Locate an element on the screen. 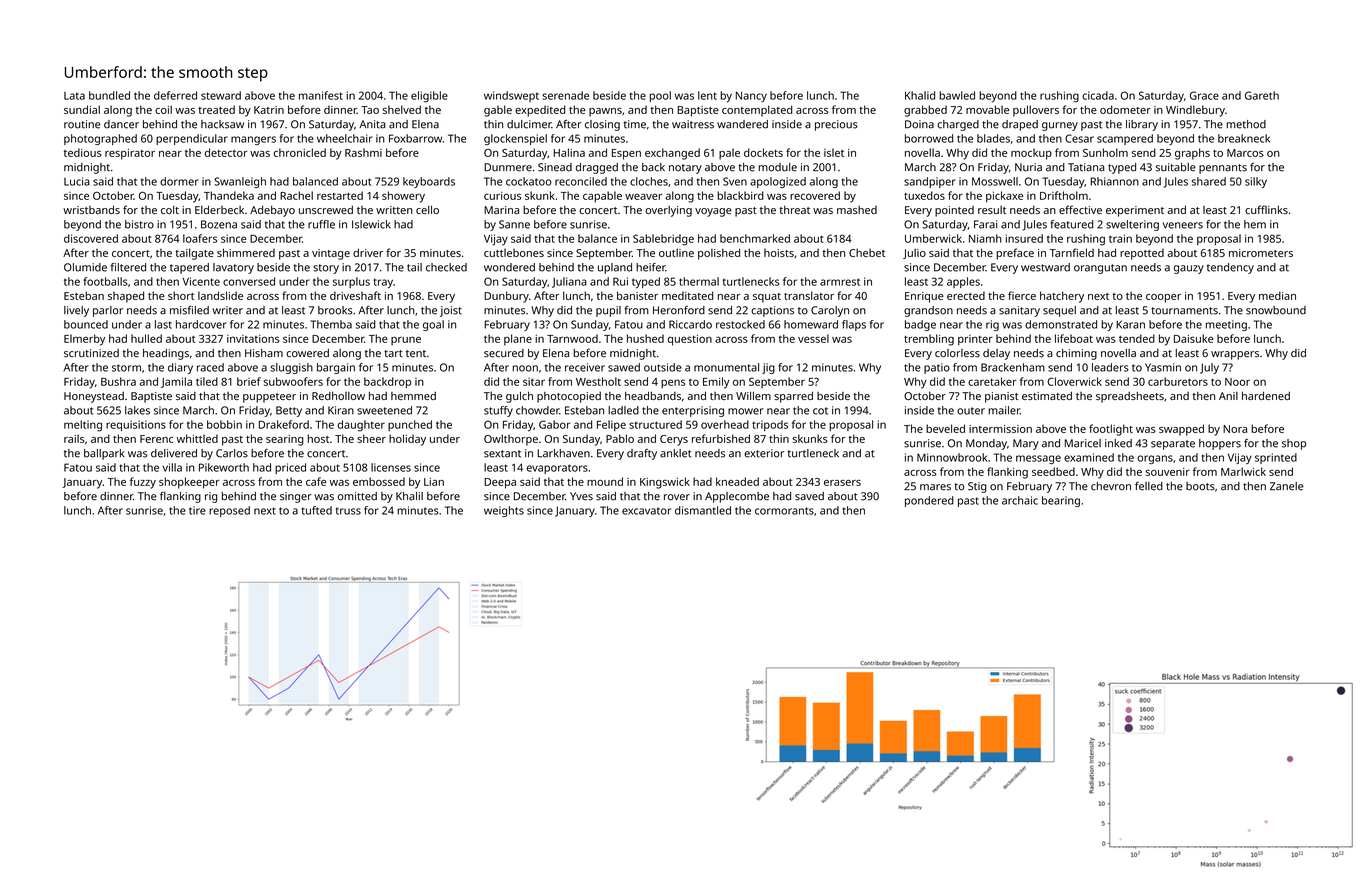  Tarnwood is located at coordinates (572, 338).
